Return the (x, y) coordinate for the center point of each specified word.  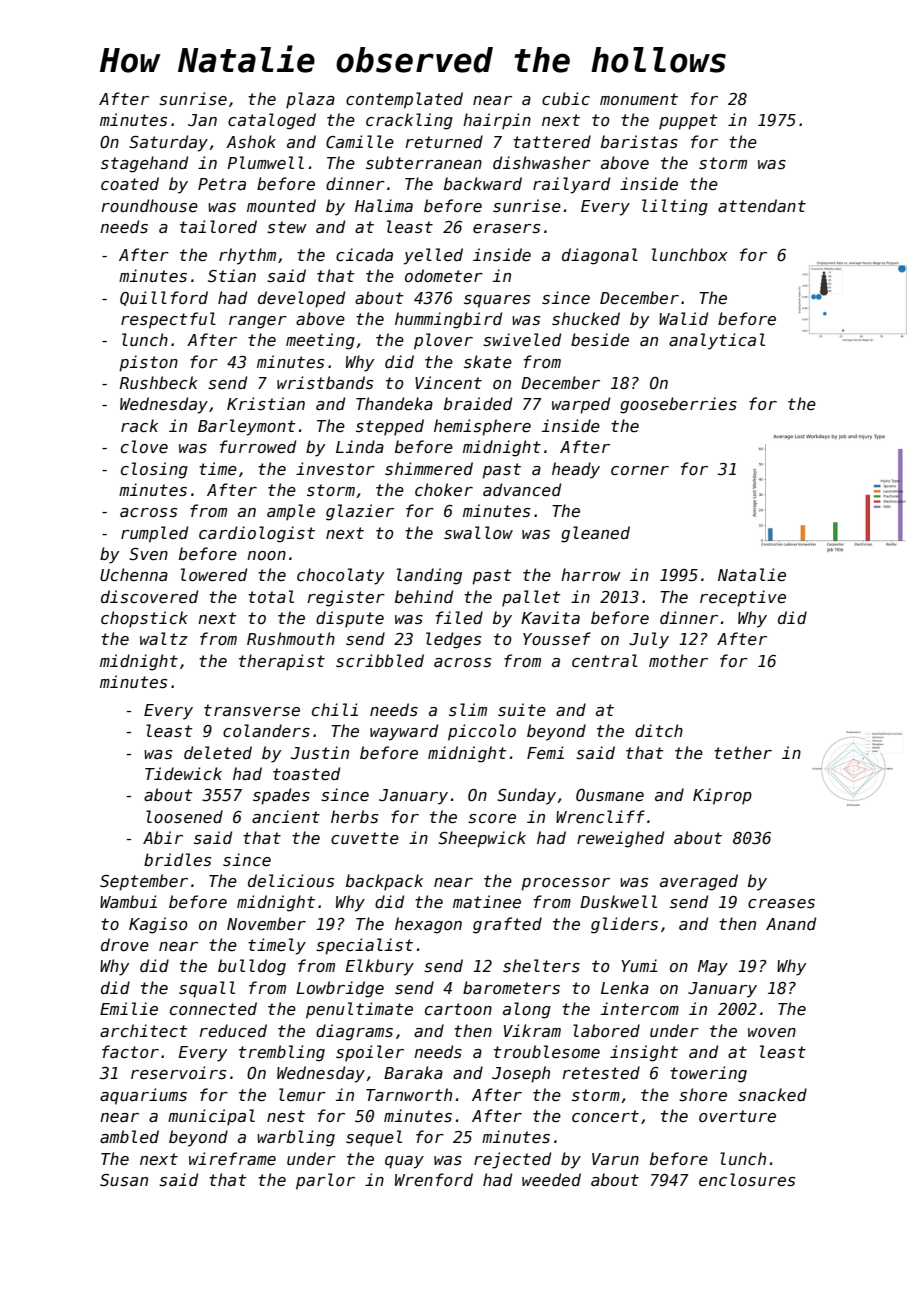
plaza (310, 100)
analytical (717, 341)
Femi (545, 752)
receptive (743, 598)
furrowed (258, 446)
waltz (164, 638)
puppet (688, 122)
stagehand (144, 164)
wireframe (232, 1158)
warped (581, 405)
